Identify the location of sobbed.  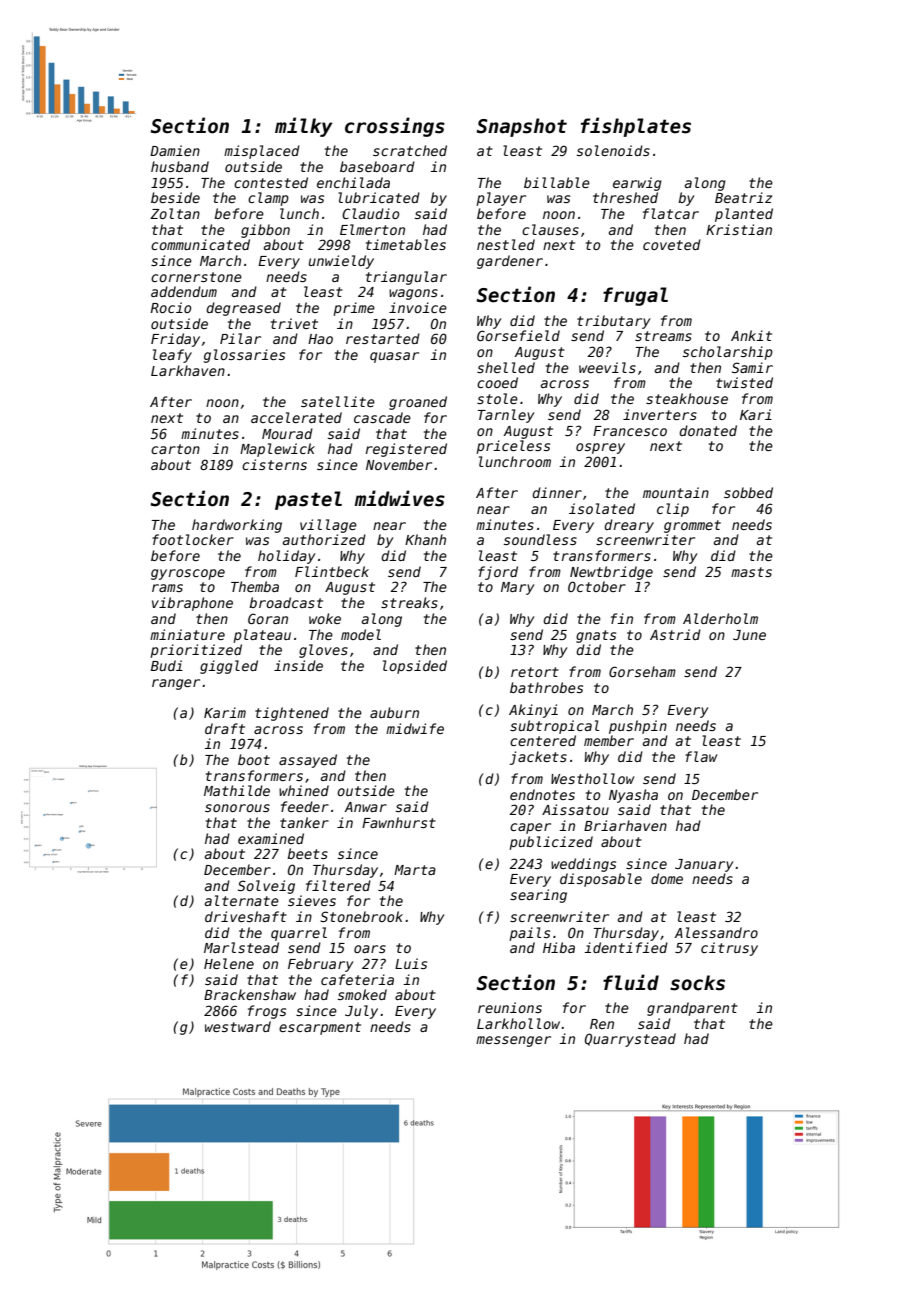
(748, 492).
